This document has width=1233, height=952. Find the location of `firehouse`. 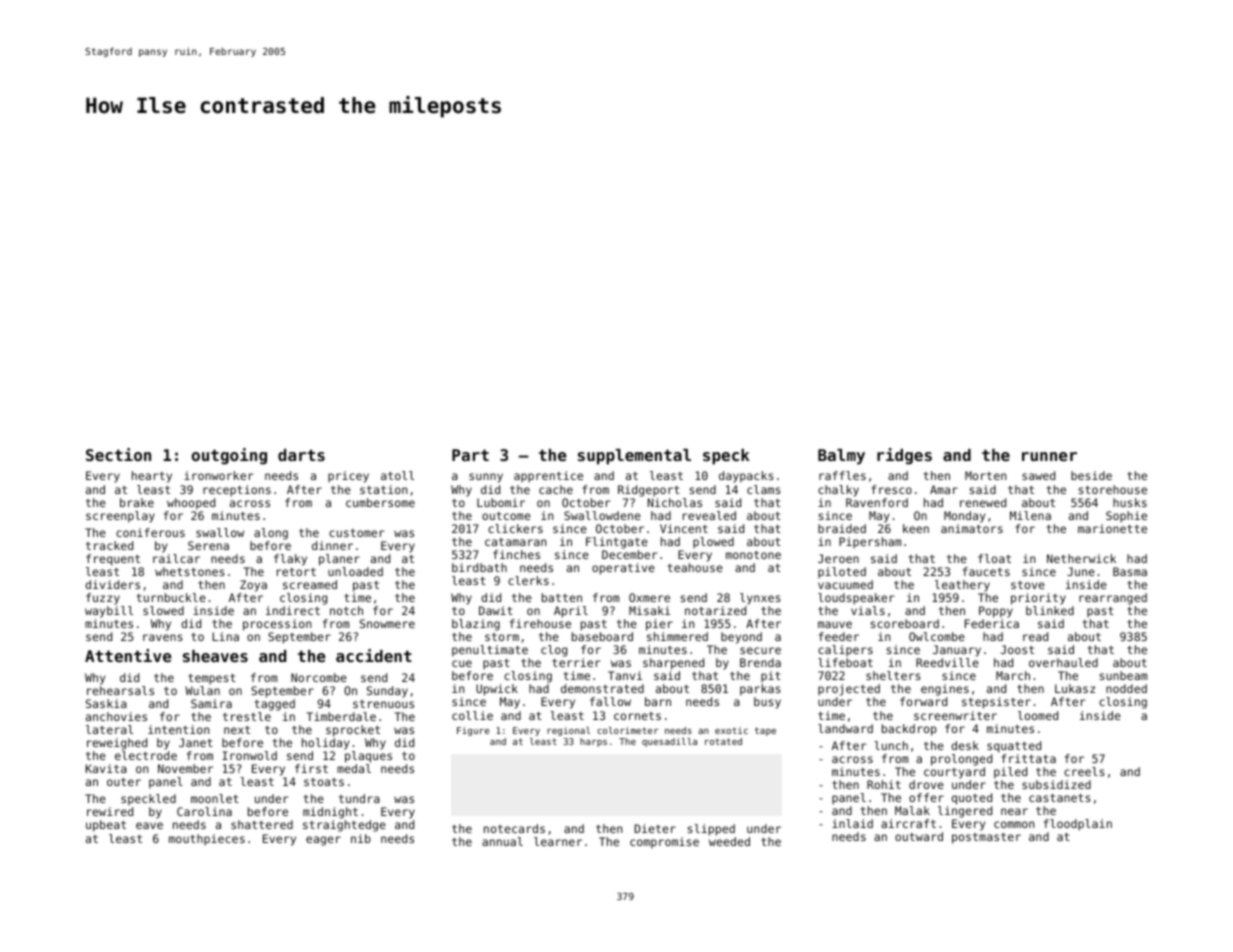

firehouse is located at coordinates (540, 623).
